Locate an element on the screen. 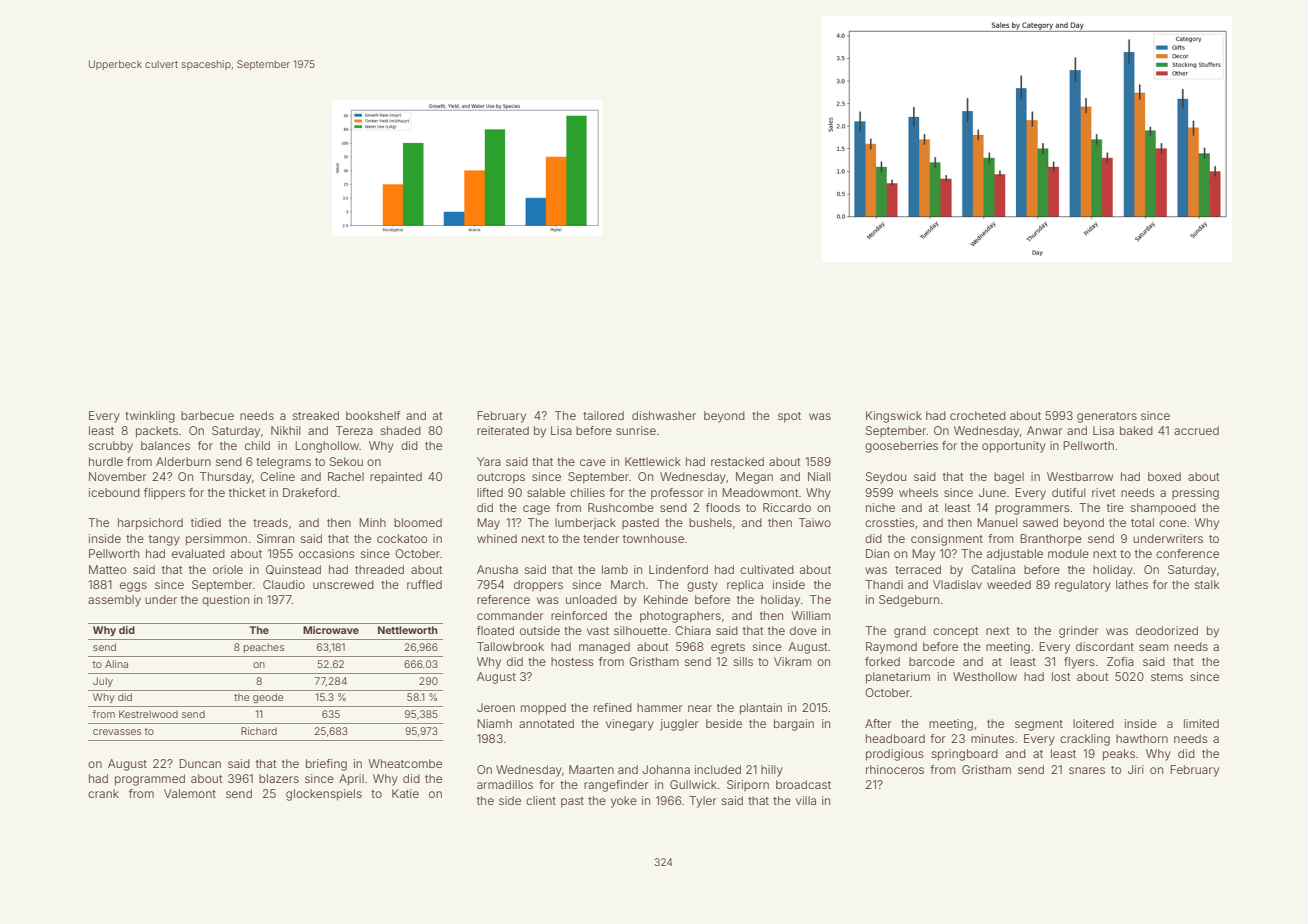 This screenshot has height=924, width=1308. Katie is located at coordinates (405, 793).
